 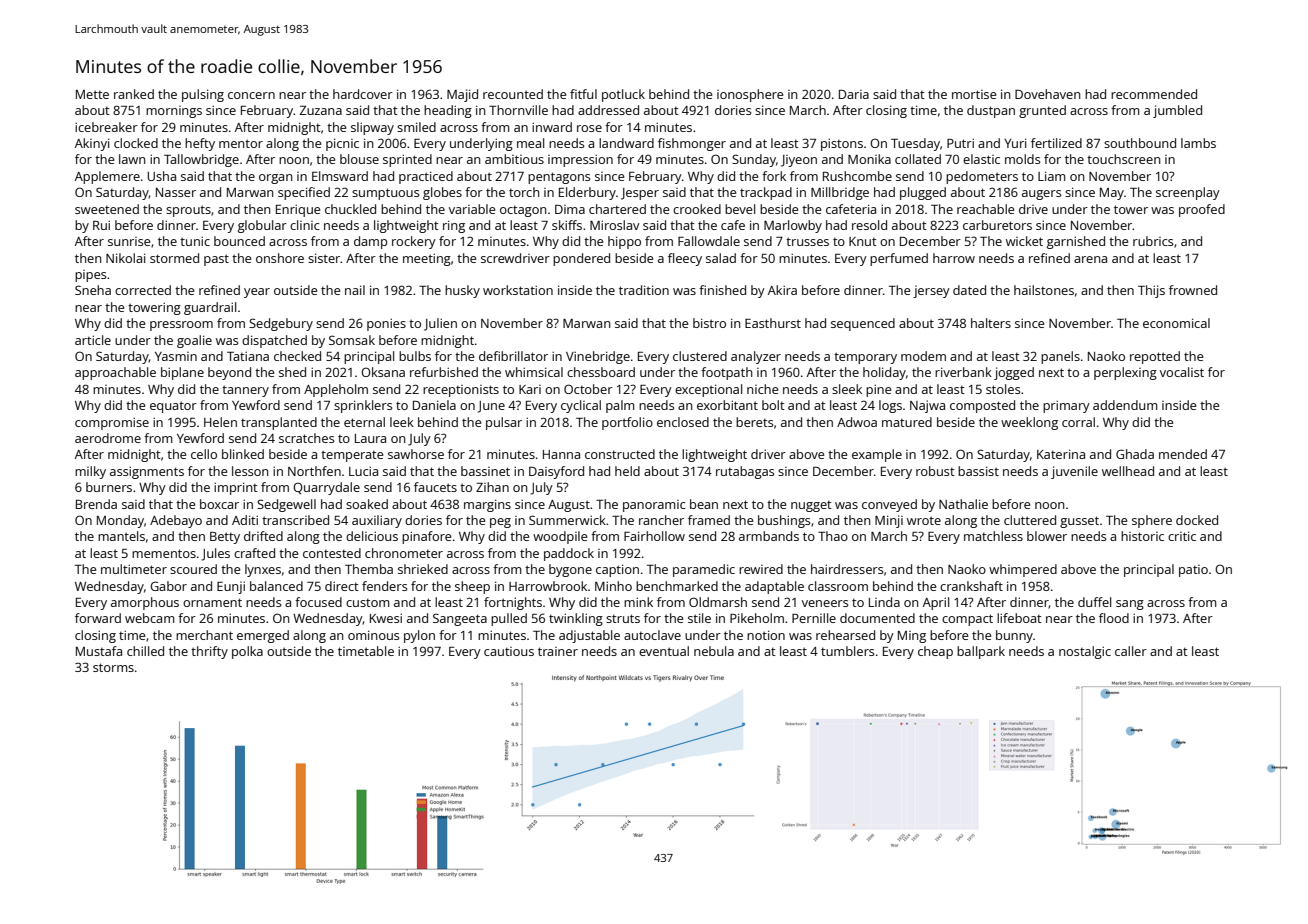 I want to click on fitful, so click(x=583, y=94).
